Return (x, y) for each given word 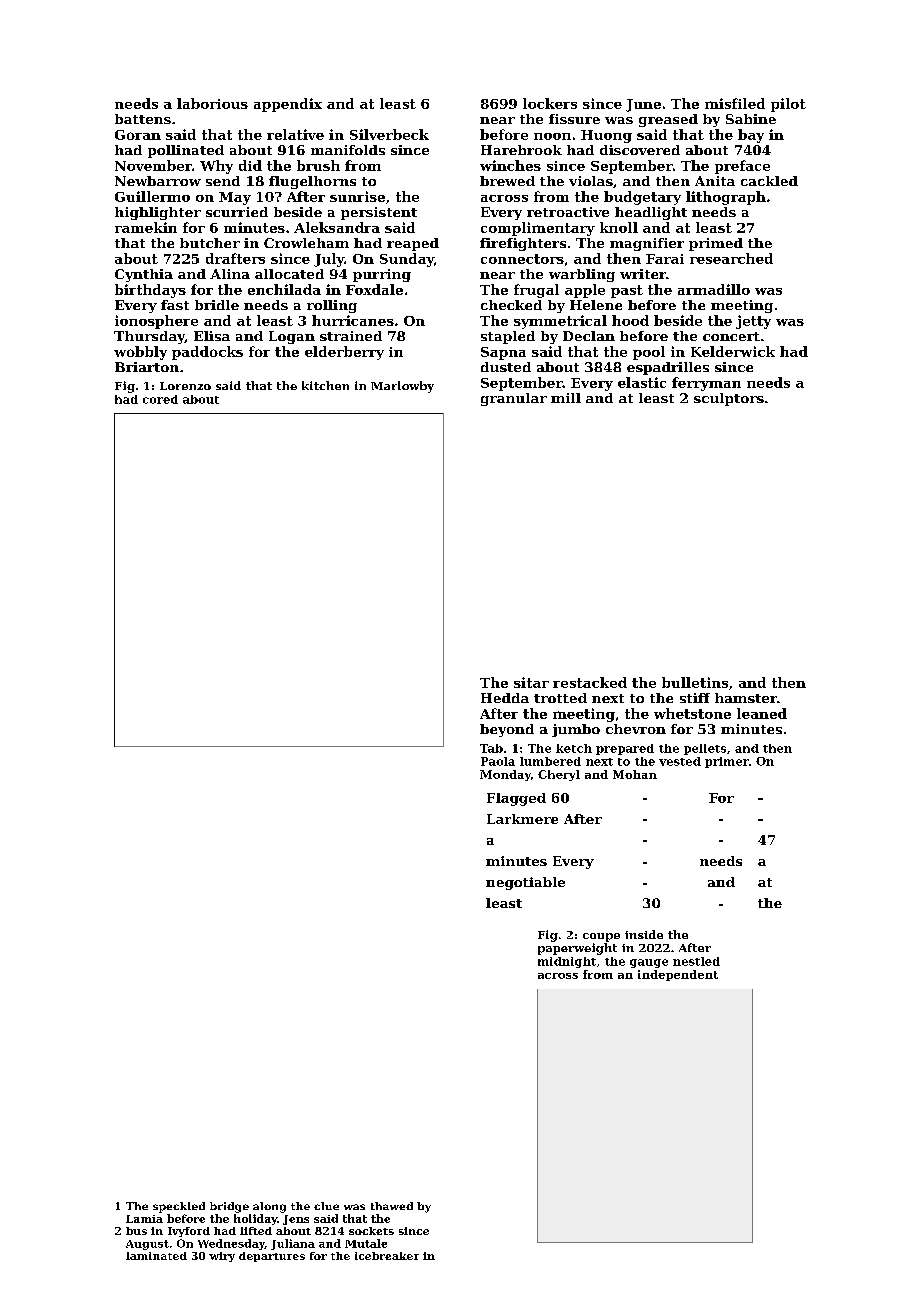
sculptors (729, 399)
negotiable (525, 883)
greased (668, 120)
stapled (508, 337)
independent (678, 975)
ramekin (146, 227)
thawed (392, 1206)
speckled (179, 1207)
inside (644, 934)
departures (272, 1257)
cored (160, 399)
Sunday (407, 260)
